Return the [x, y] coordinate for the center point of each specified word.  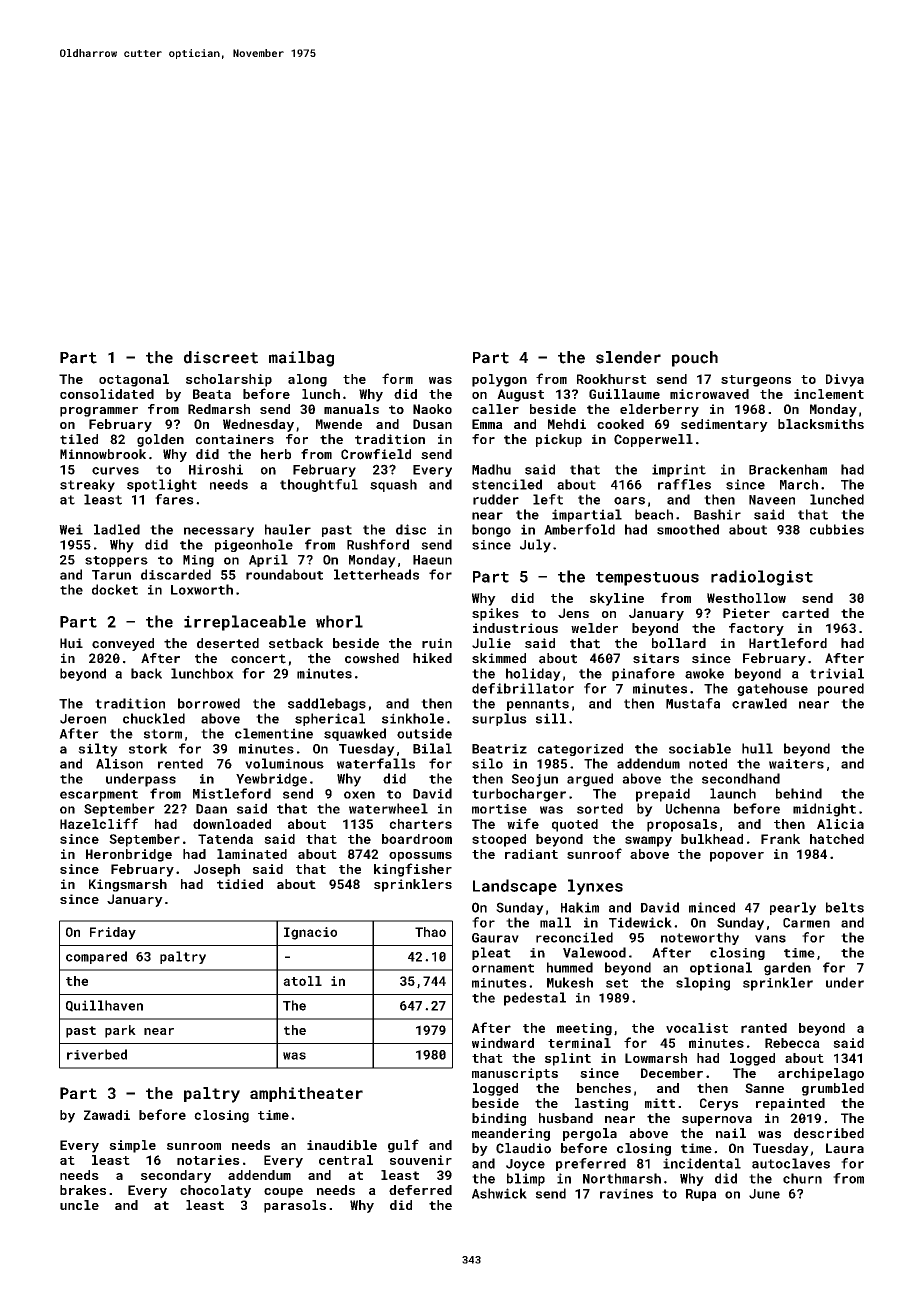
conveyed [123, 644]
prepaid [663, 795]
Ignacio [310, 933]
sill [551, 718]
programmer [99, 412]
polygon [499, 380]
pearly [793, 908]
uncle [79, 1205]
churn [802, 1178]
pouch [695, 359]
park [120, 1031]
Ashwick [499, 1193]
